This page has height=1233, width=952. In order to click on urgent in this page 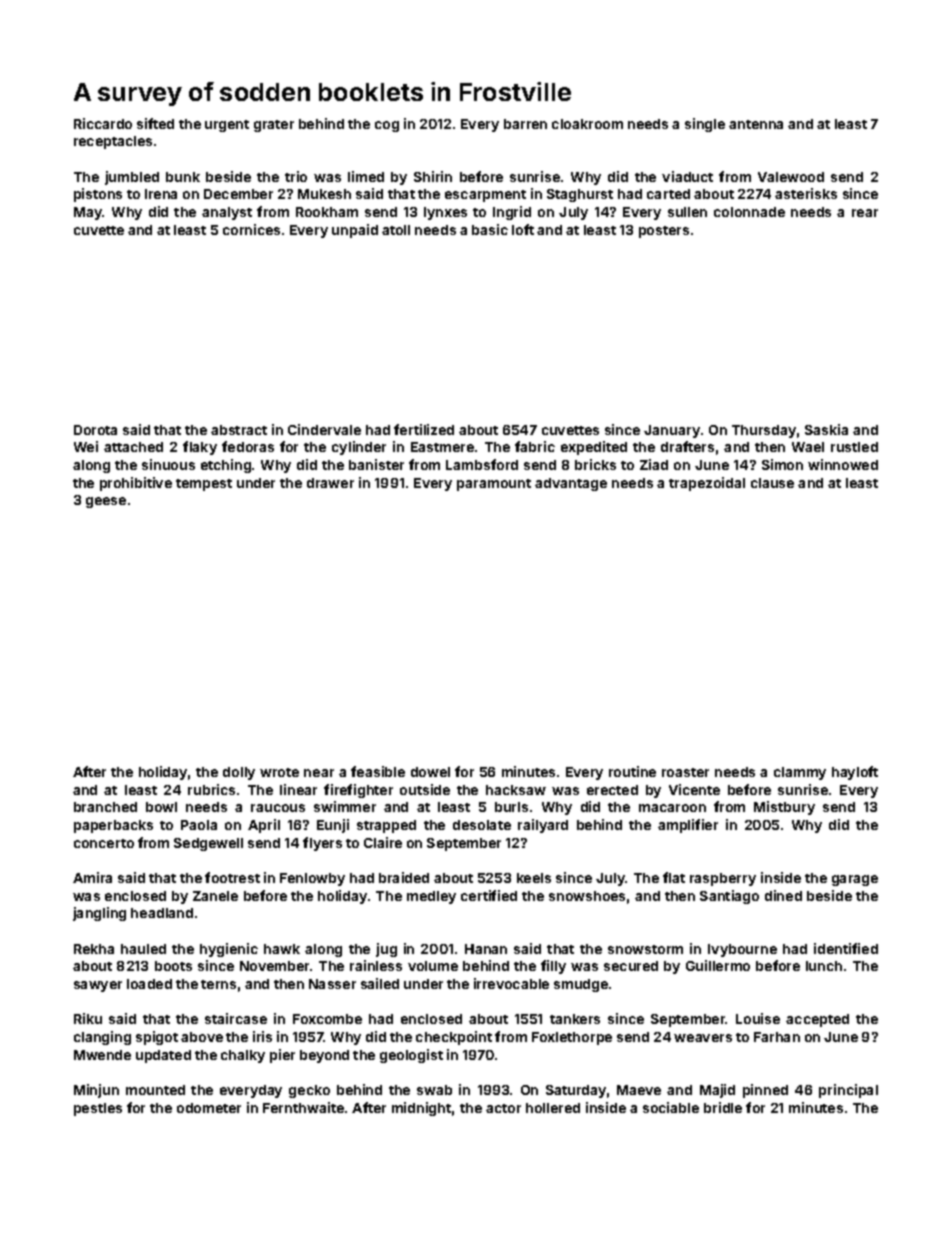, I will do `click(227, 126)`.
